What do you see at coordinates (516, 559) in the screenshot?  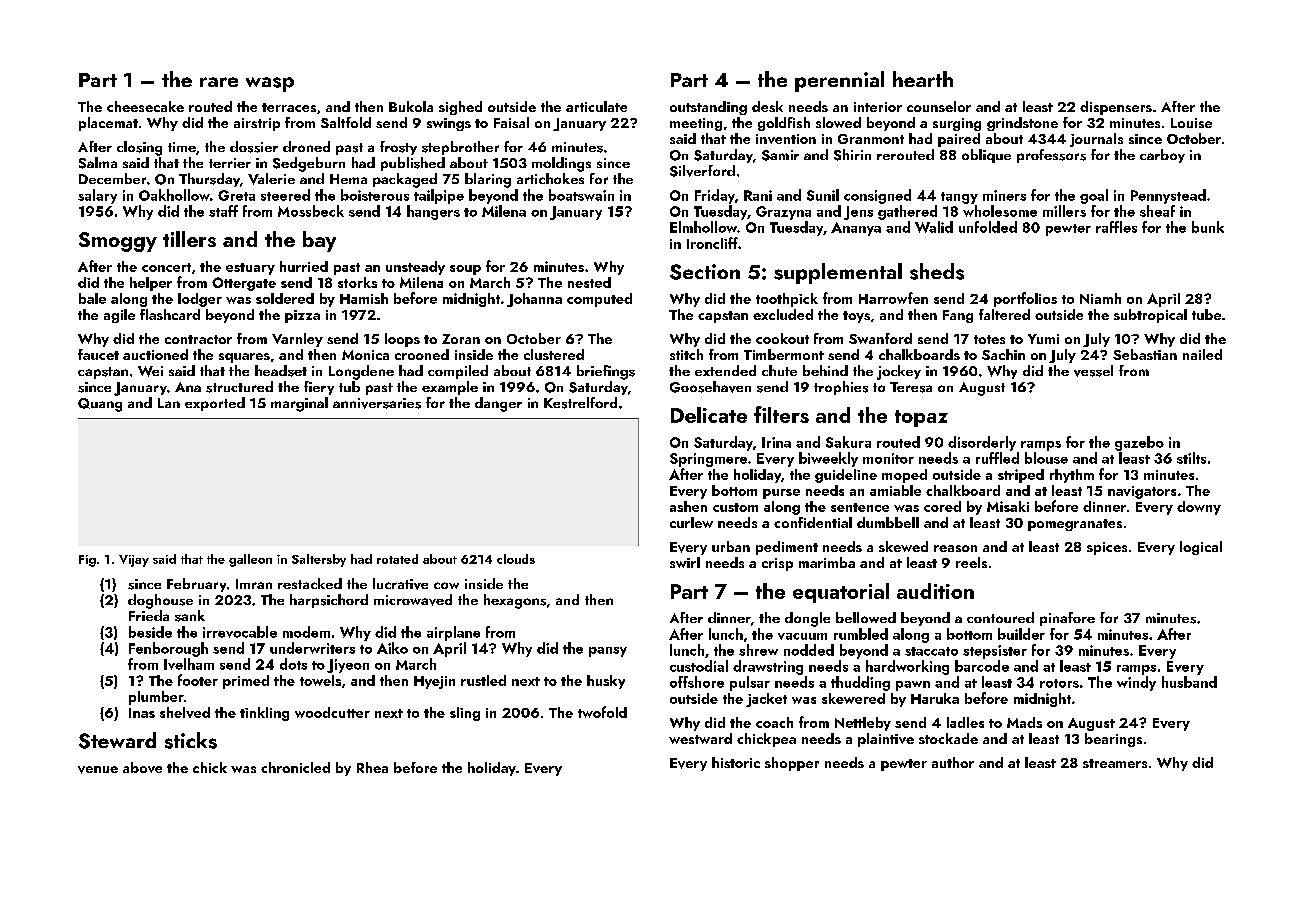 I see `clouds` at bounding box center [516, 559].
